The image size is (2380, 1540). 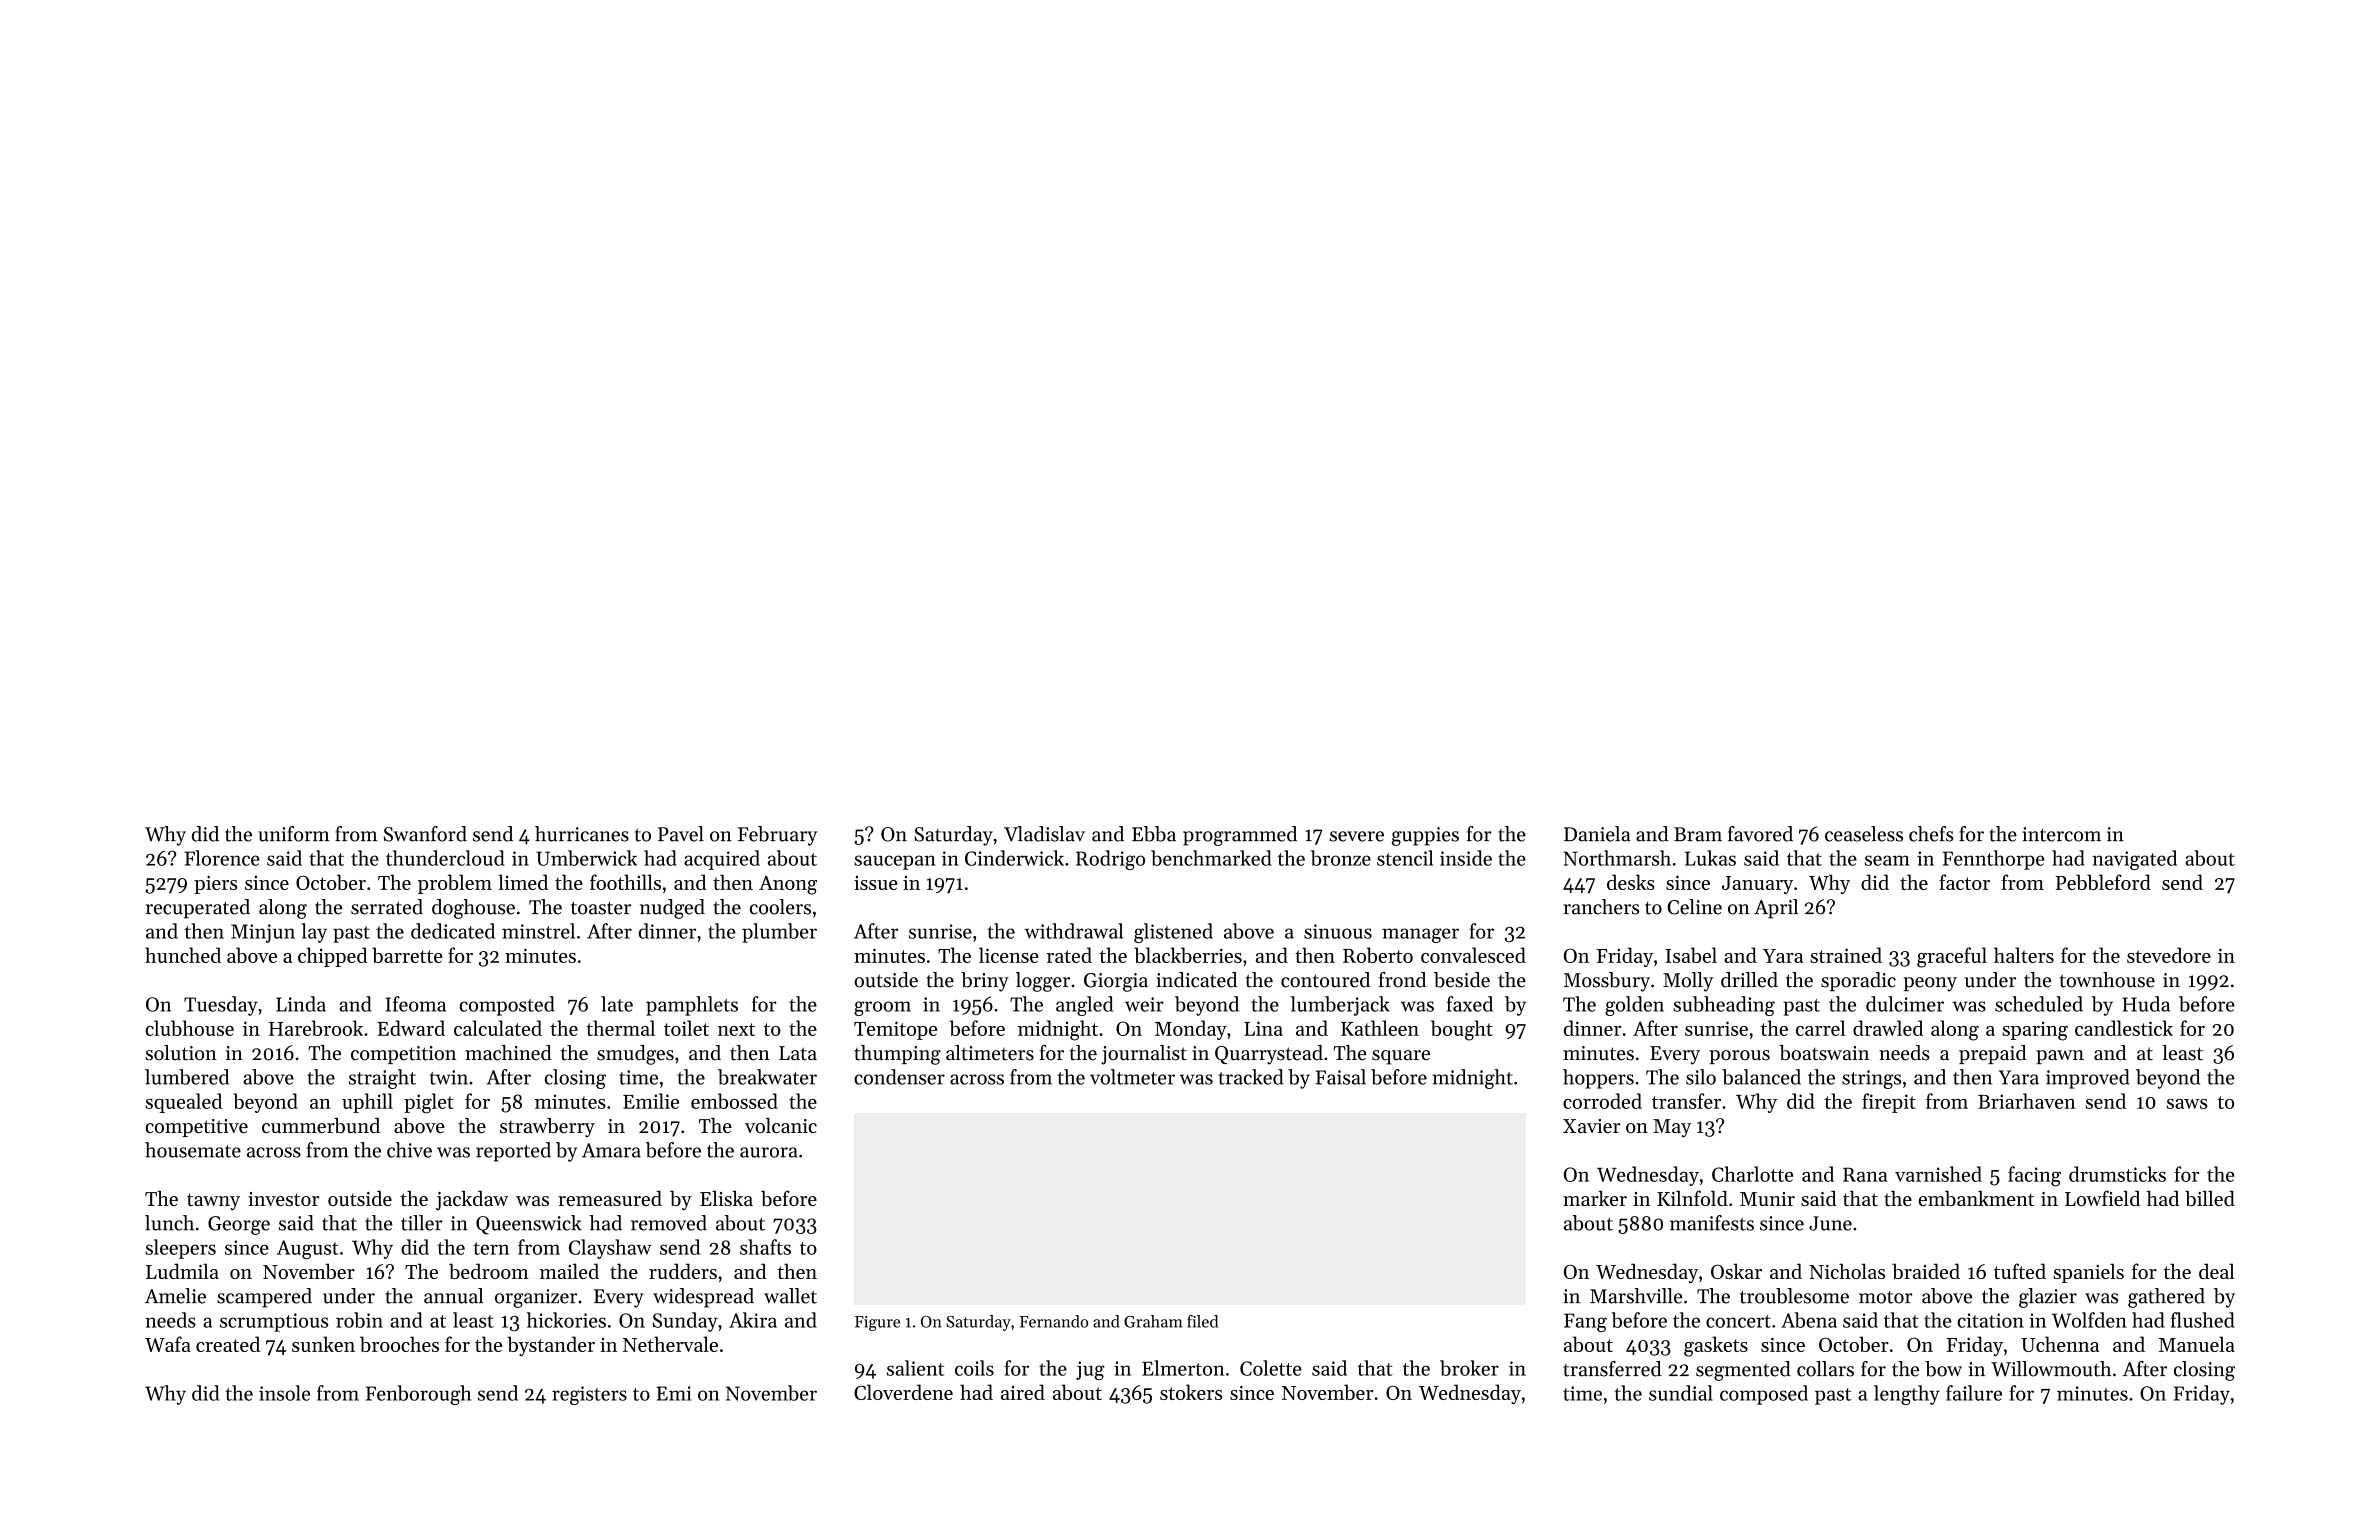 What do you see at coordinates (1930, 984) in the image?
I see `peony` at bounding box center [1930, 984].
